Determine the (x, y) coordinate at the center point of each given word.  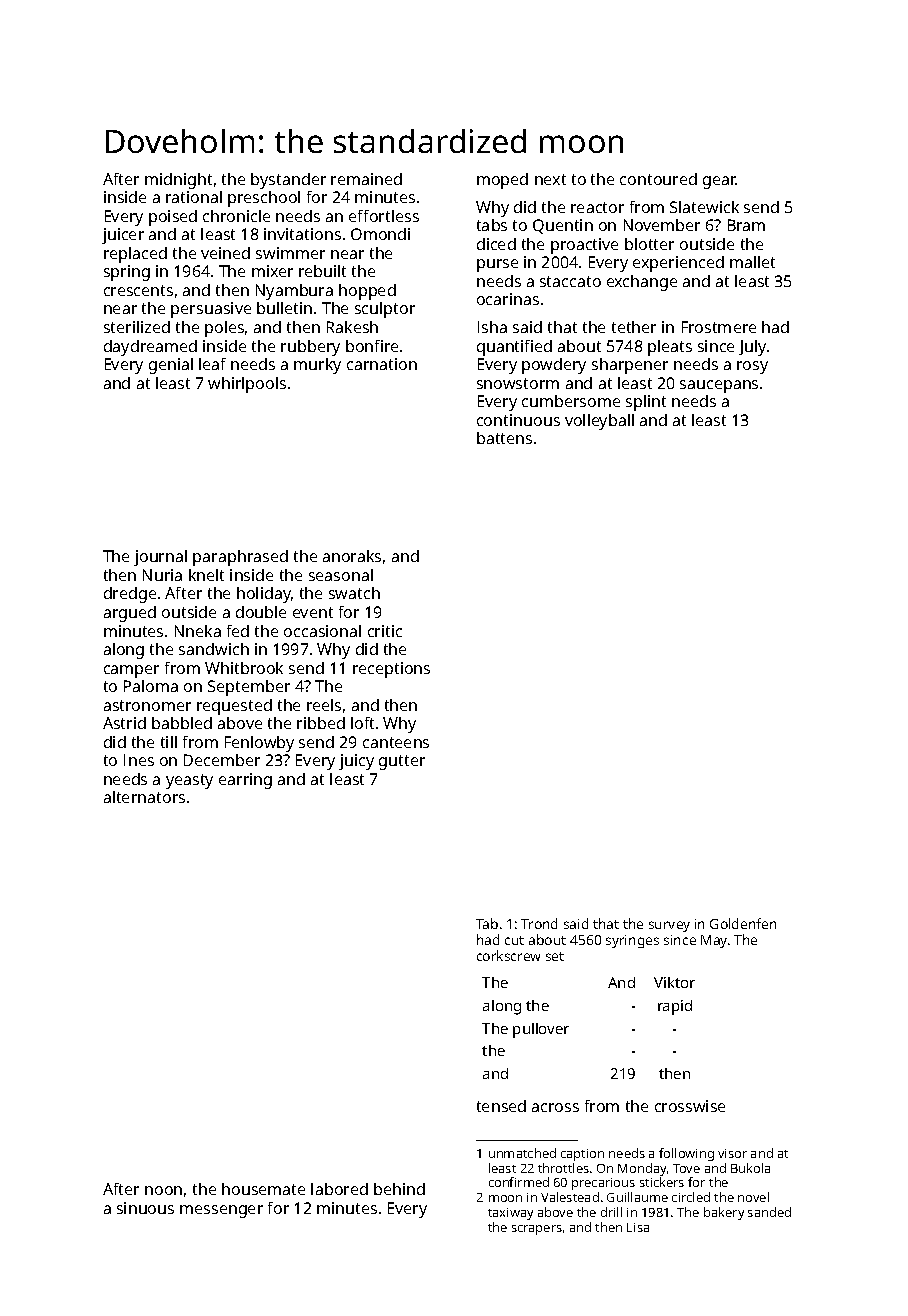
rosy (752, 367)
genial (171, 366)
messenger (221, 1211)
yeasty (189, 781)
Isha (492, 327)
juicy (356, 762)
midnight (178, 181)
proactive (584, 246)
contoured (658, 179)
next (550, 179)
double (261, 612)
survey (669, 926)
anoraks (352, 556)
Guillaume (637, 1197)
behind (399, 1189)
